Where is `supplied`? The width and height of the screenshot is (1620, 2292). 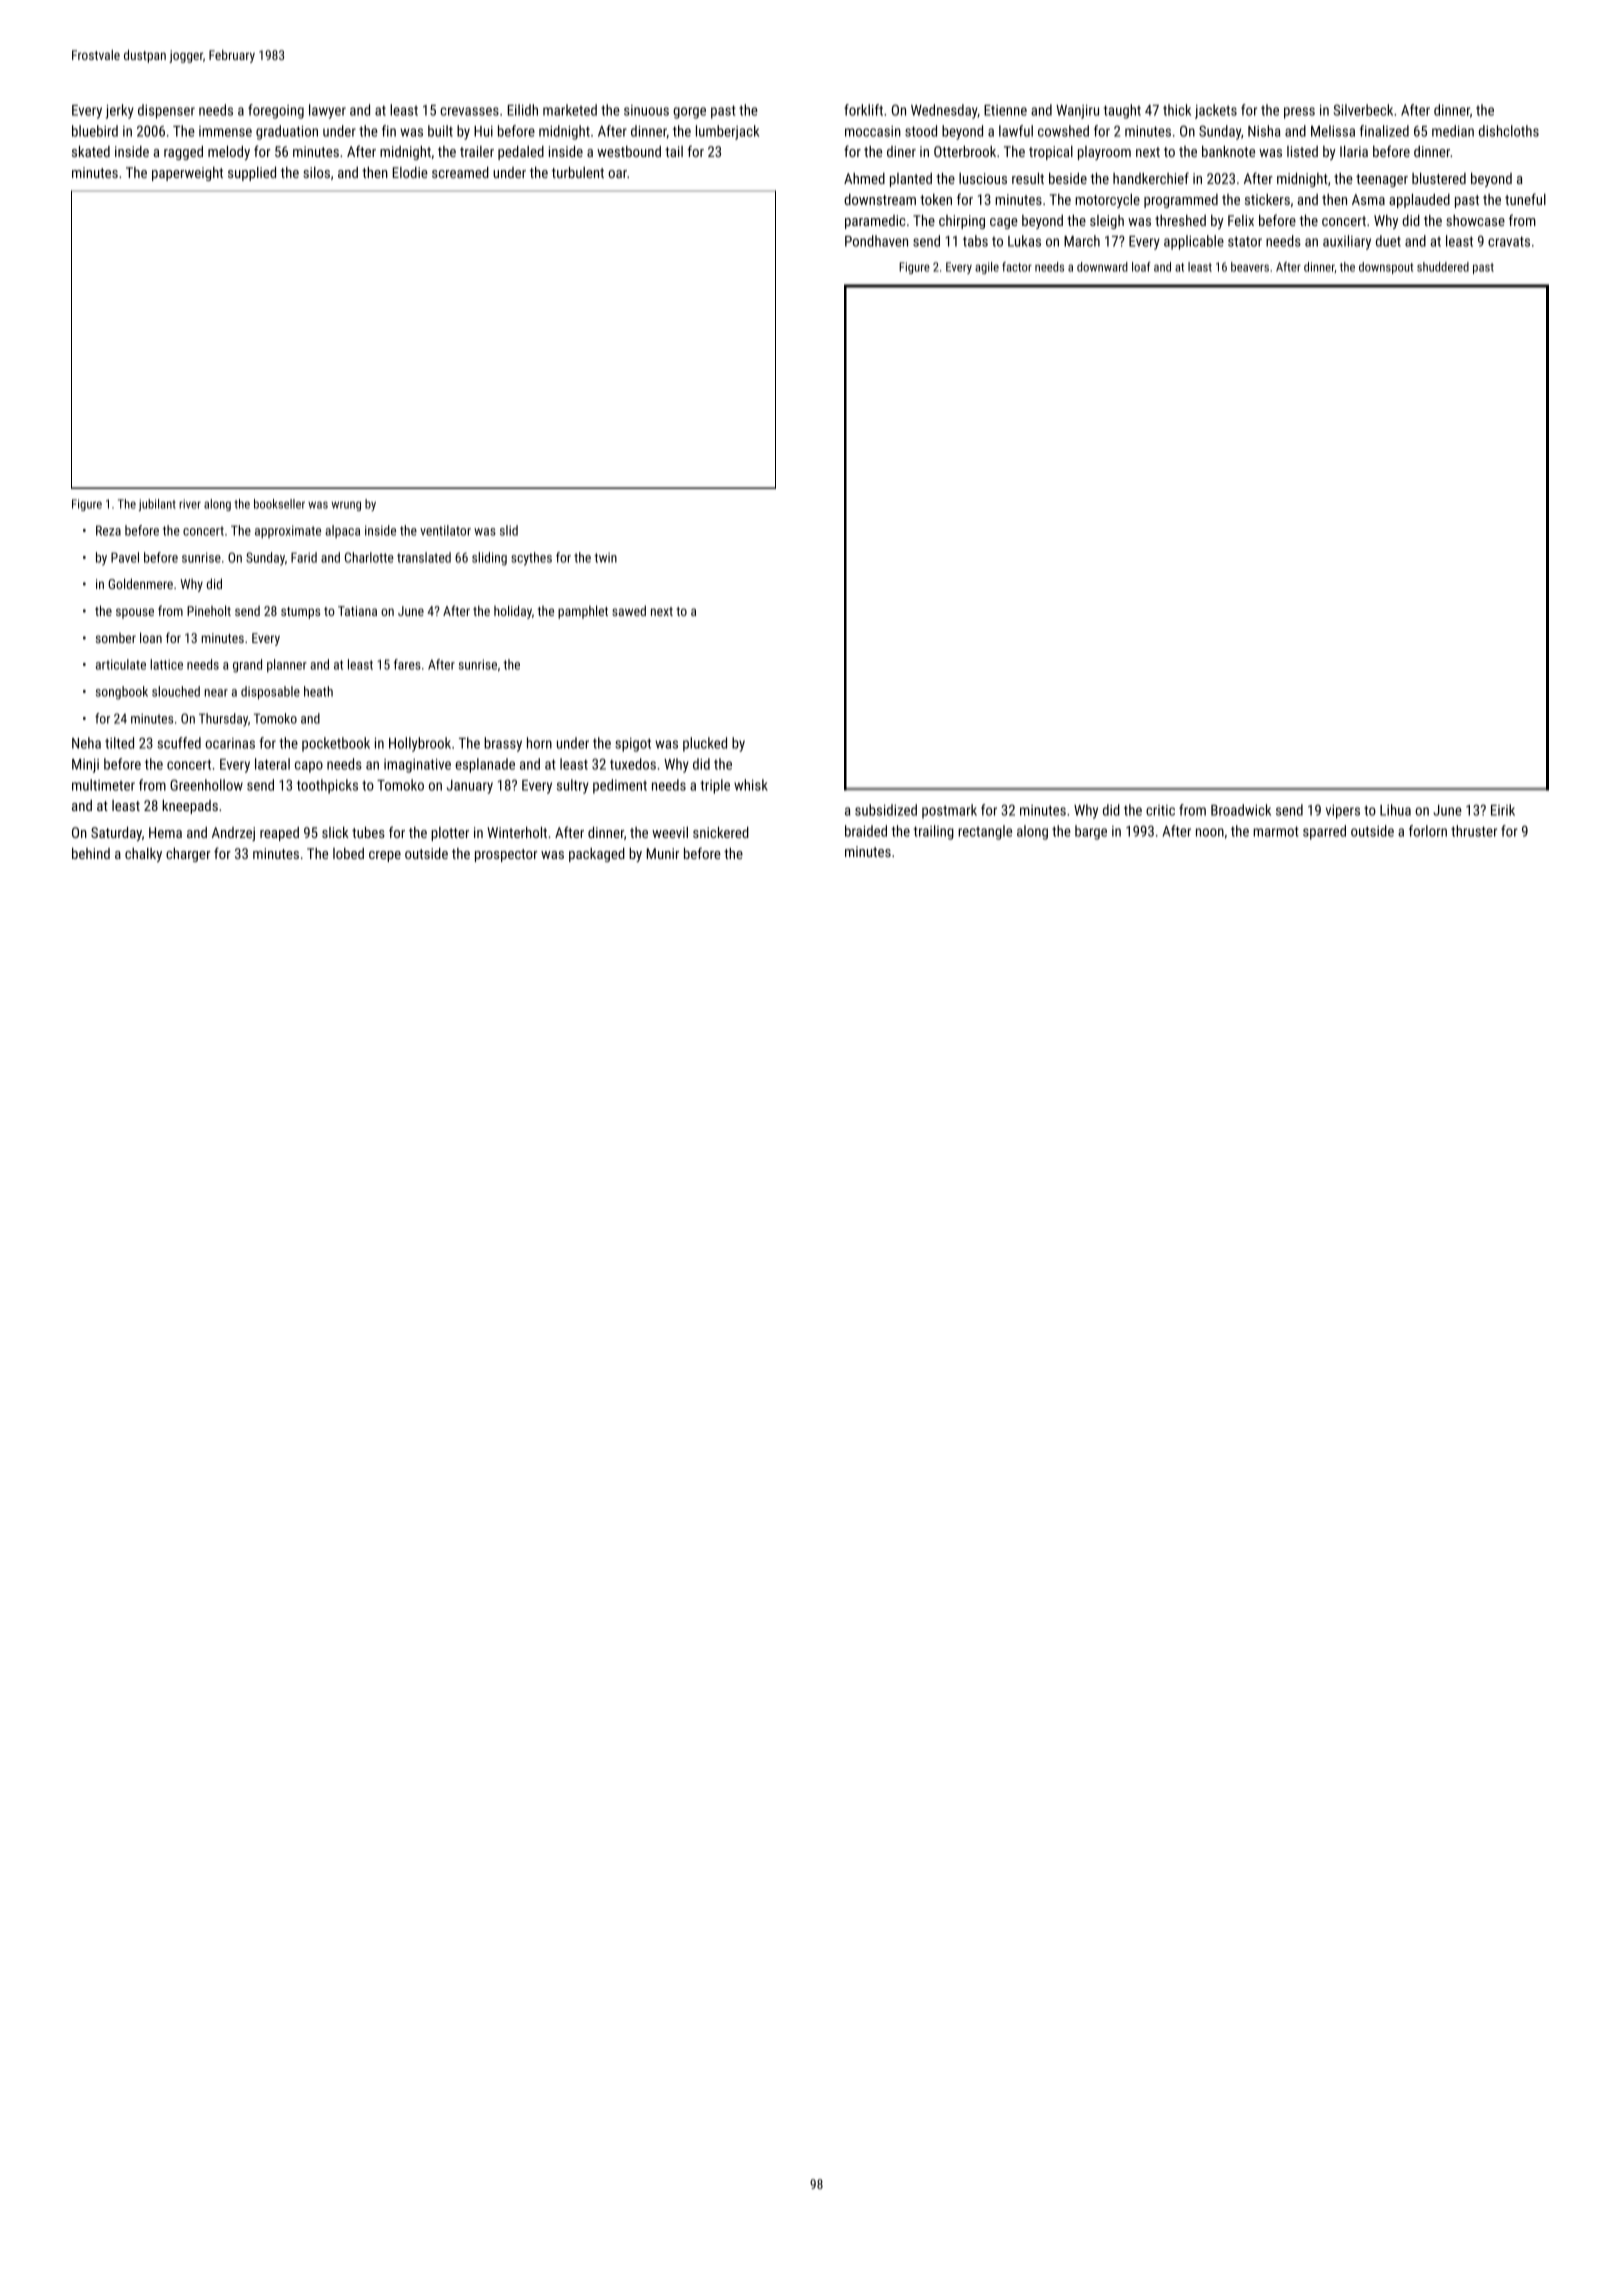
supplied is located at coordinates (252, 174).
